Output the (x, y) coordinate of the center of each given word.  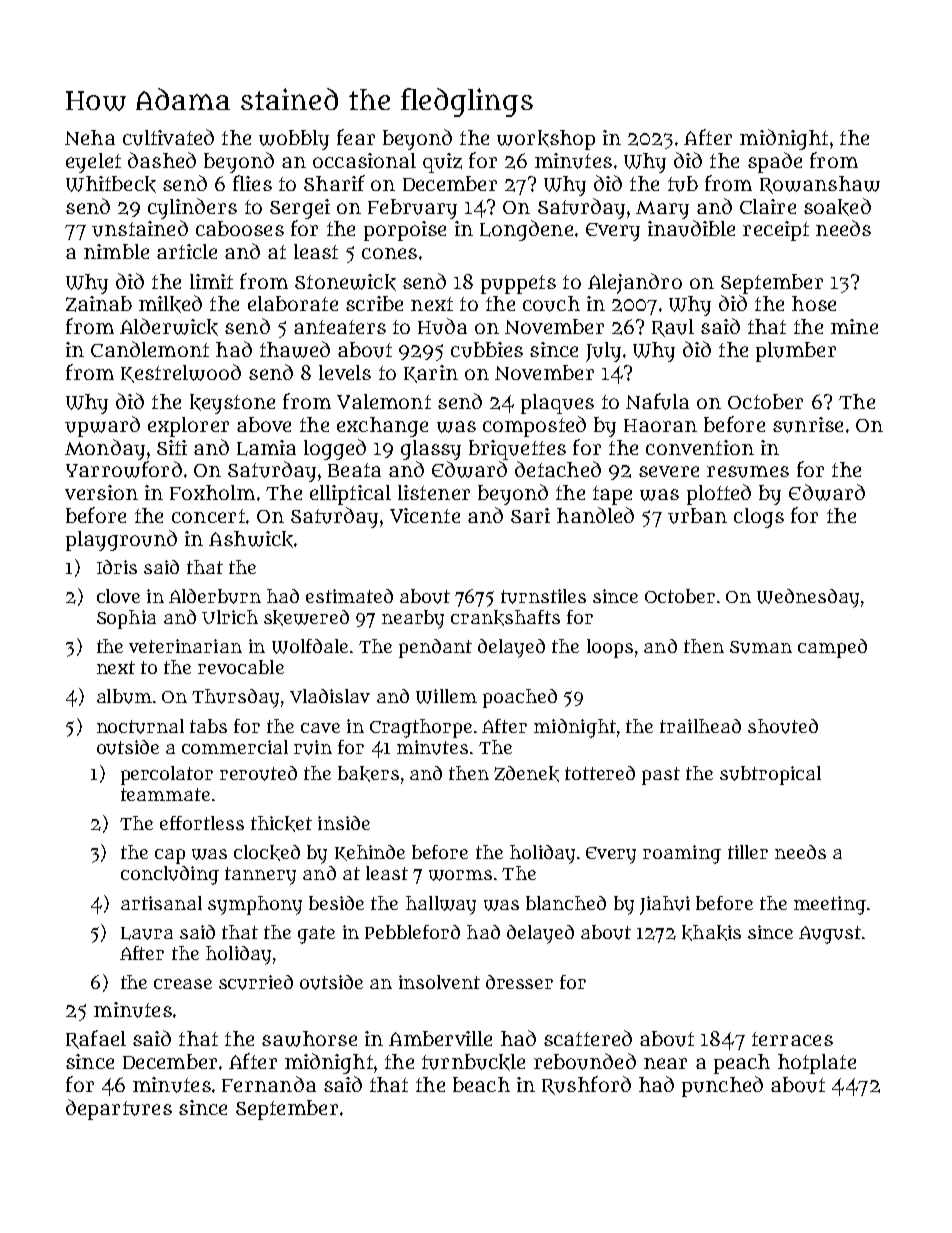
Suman (761, 647)
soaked (837, 207)
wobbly (294, 140)
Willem (446, 696)
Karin (431, 374)
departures (119, 1109)
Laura (147, 933)
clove (118, 596)
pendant (435, 648)
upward (102, 426)
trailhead (700, 726)
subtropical (770, 775)
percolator (167, 775)
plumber (796, 352)
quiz (442, 163)
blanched (566, 903)
